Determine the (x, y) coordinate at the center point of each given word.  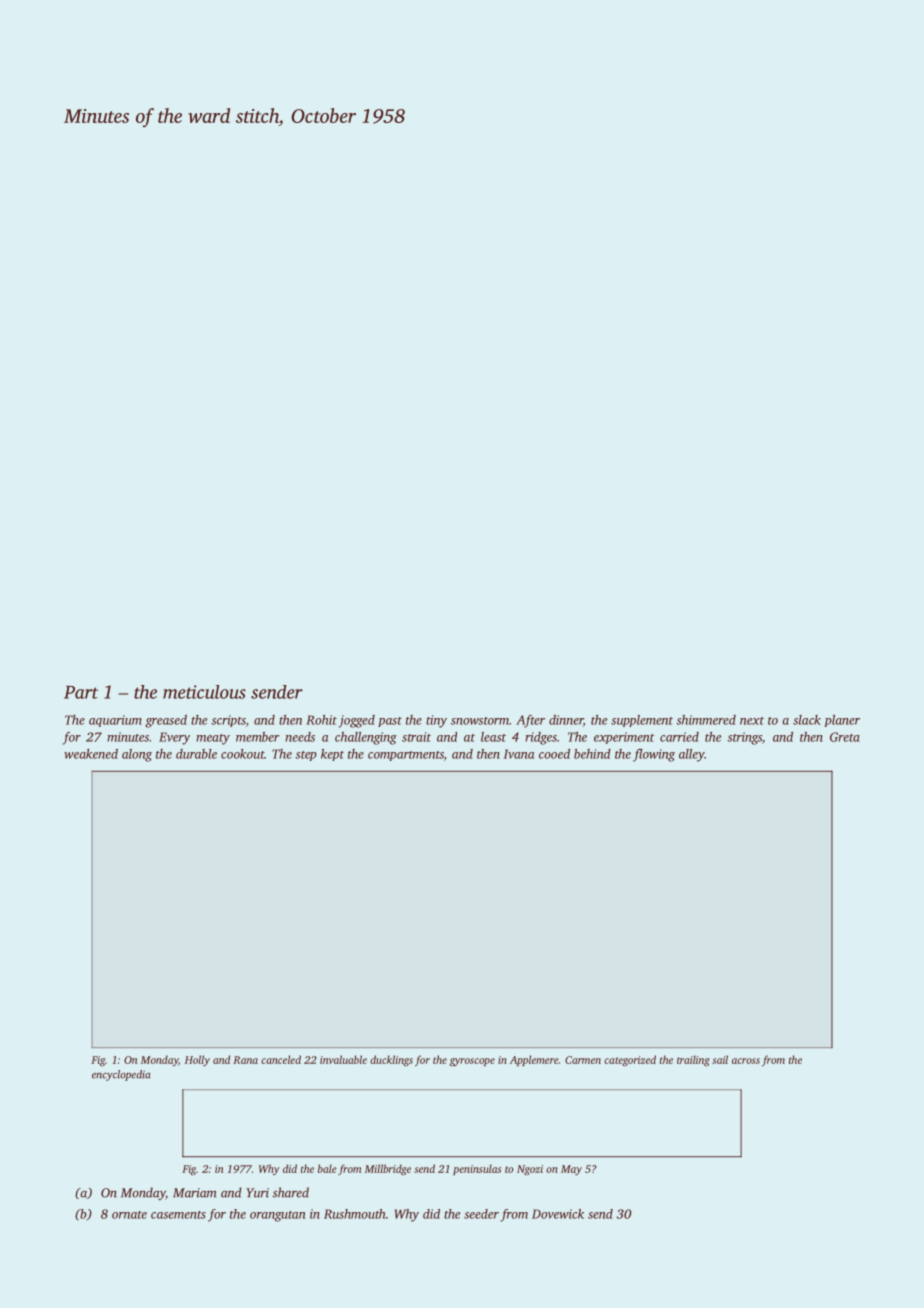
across (746, 1061)
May (571, 1170)
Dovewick (558, 1214)
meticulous (204, 692)
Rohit (321, 720)
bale (327, 1168)
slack (807, 720)
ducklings (391, 1060)
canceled (281, 1059)
